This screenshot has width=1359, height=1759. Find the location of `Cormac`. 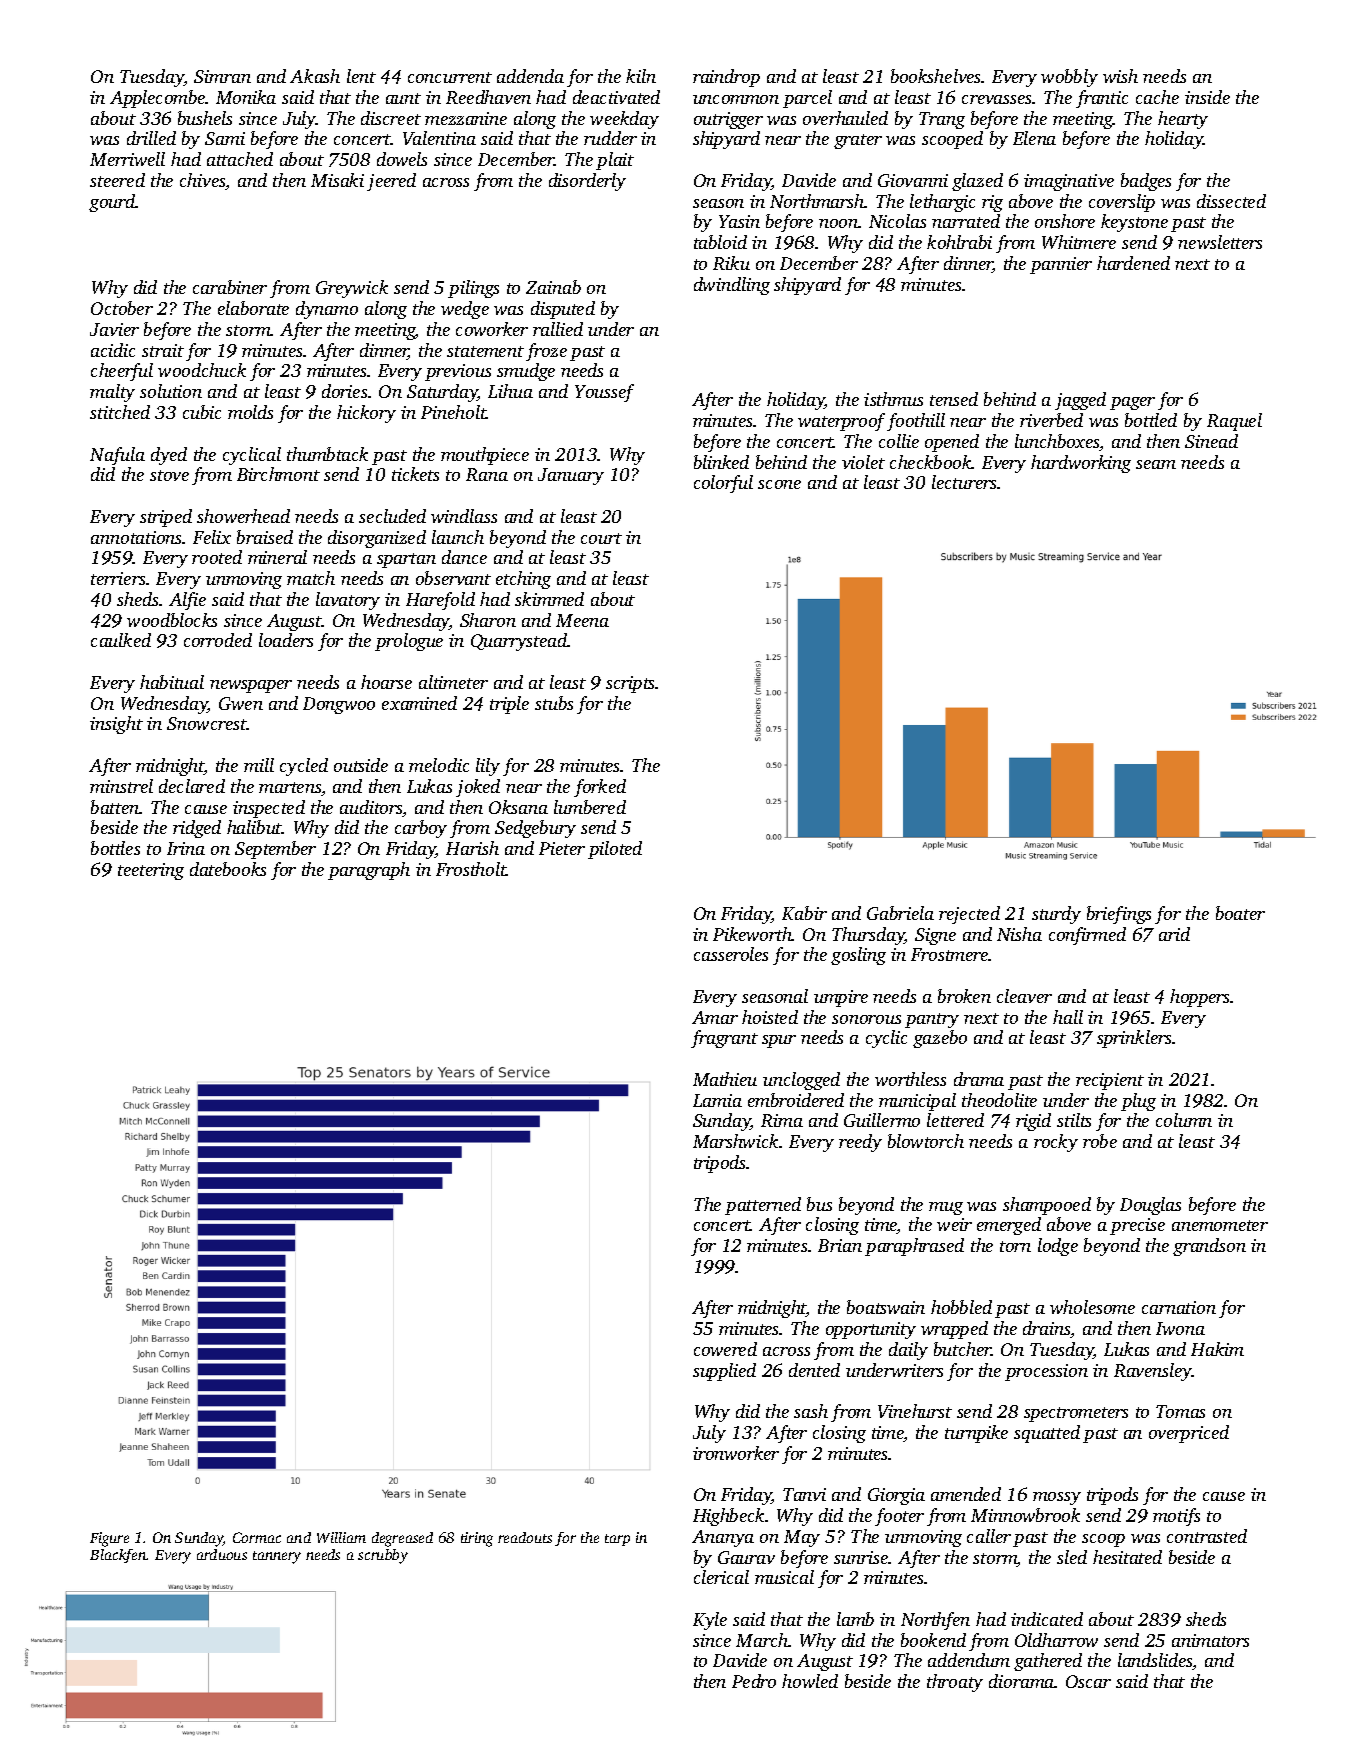

Cormac is located at coordinates (257, 1537).
